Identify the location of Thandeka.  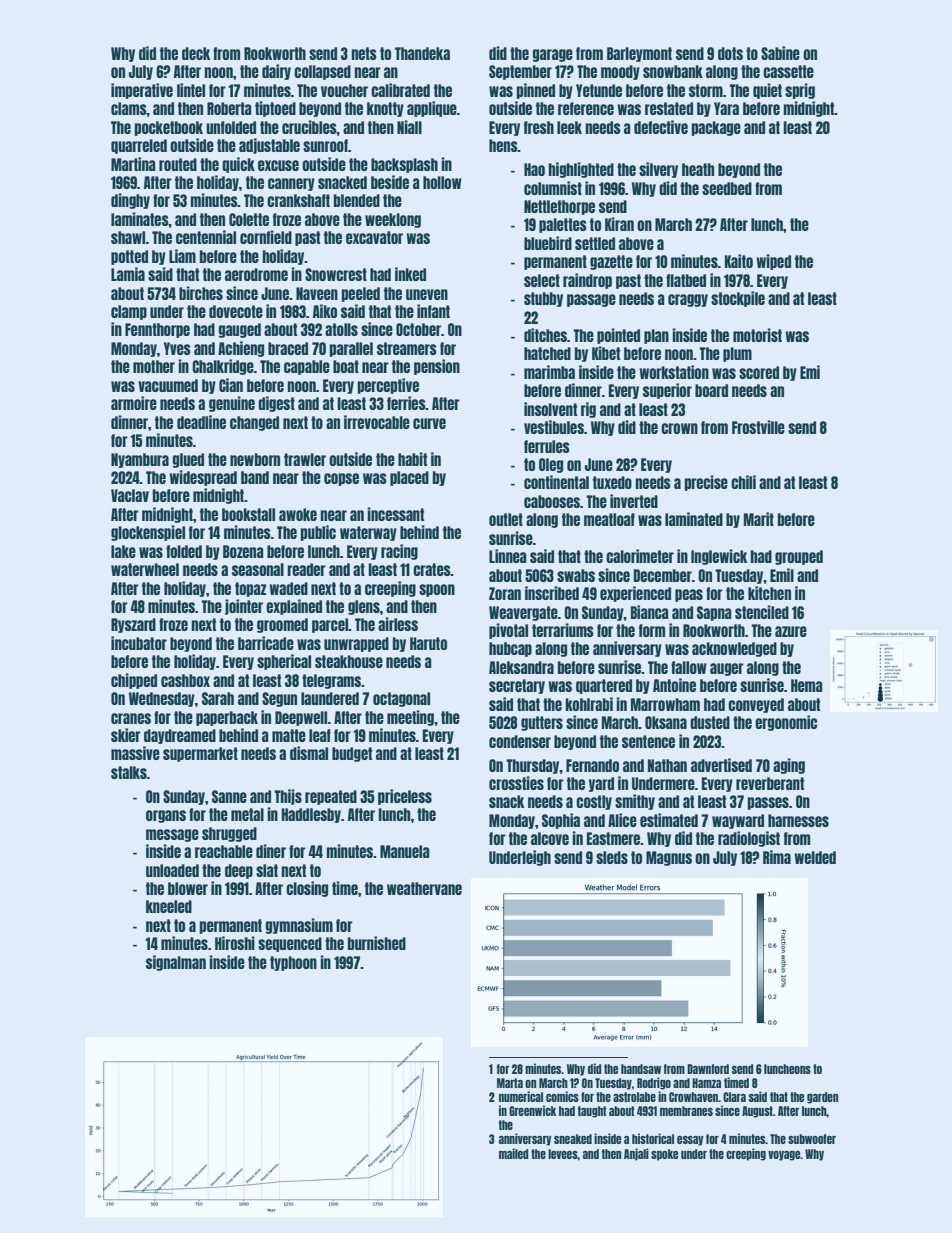
(422, 53).
